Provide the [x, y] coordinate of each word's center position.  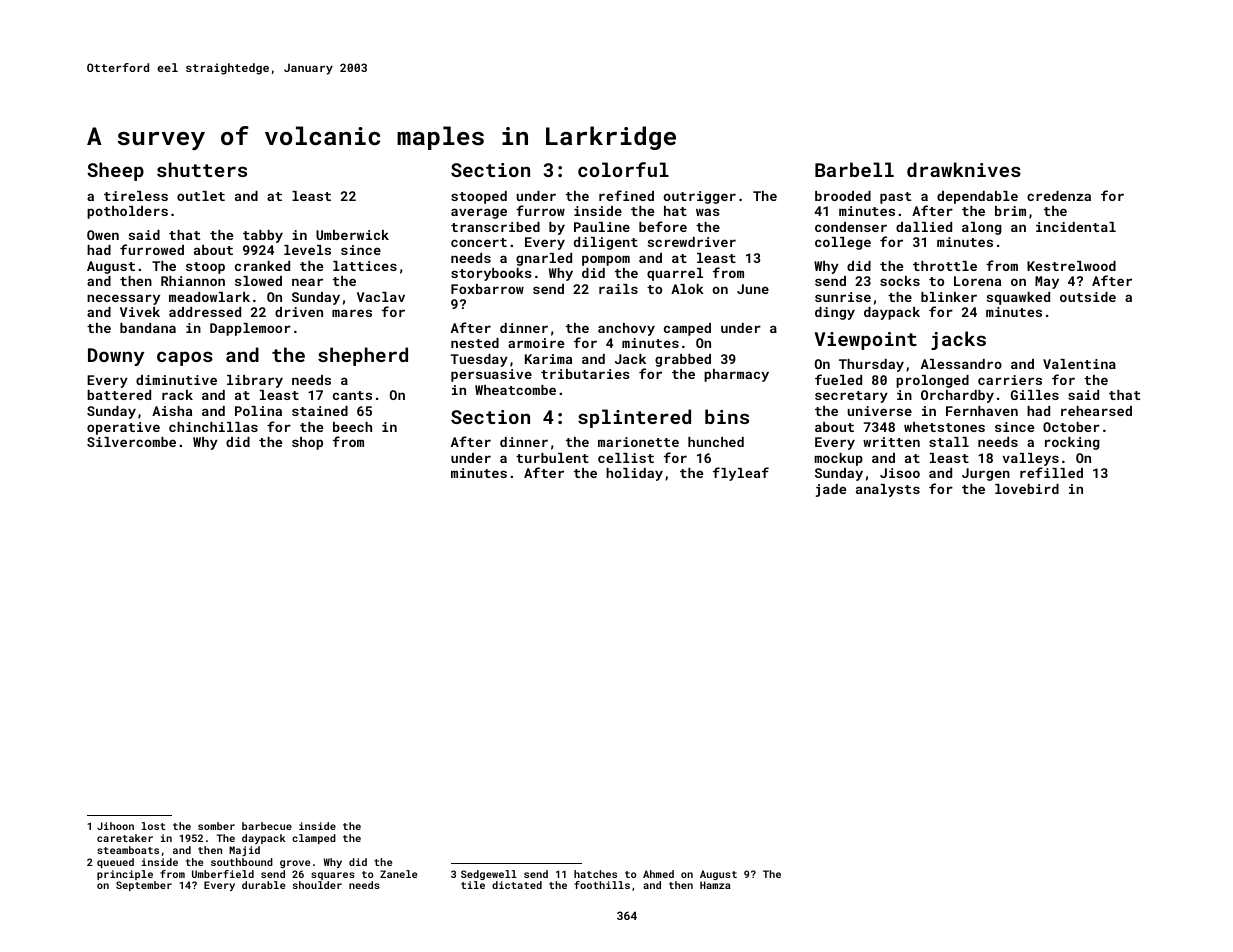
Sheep [115, 171]
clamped [314, 839]
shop [307, 443]
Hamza [715, 885]
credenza [1059, 196]
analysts [888, 490]
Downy [116, 357]
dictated [517, 885]
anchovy [626, 329]
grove [295, 864]
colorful [623, 169]
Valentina [1079, 364]
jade [831, 490]
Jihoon [115, 826]
